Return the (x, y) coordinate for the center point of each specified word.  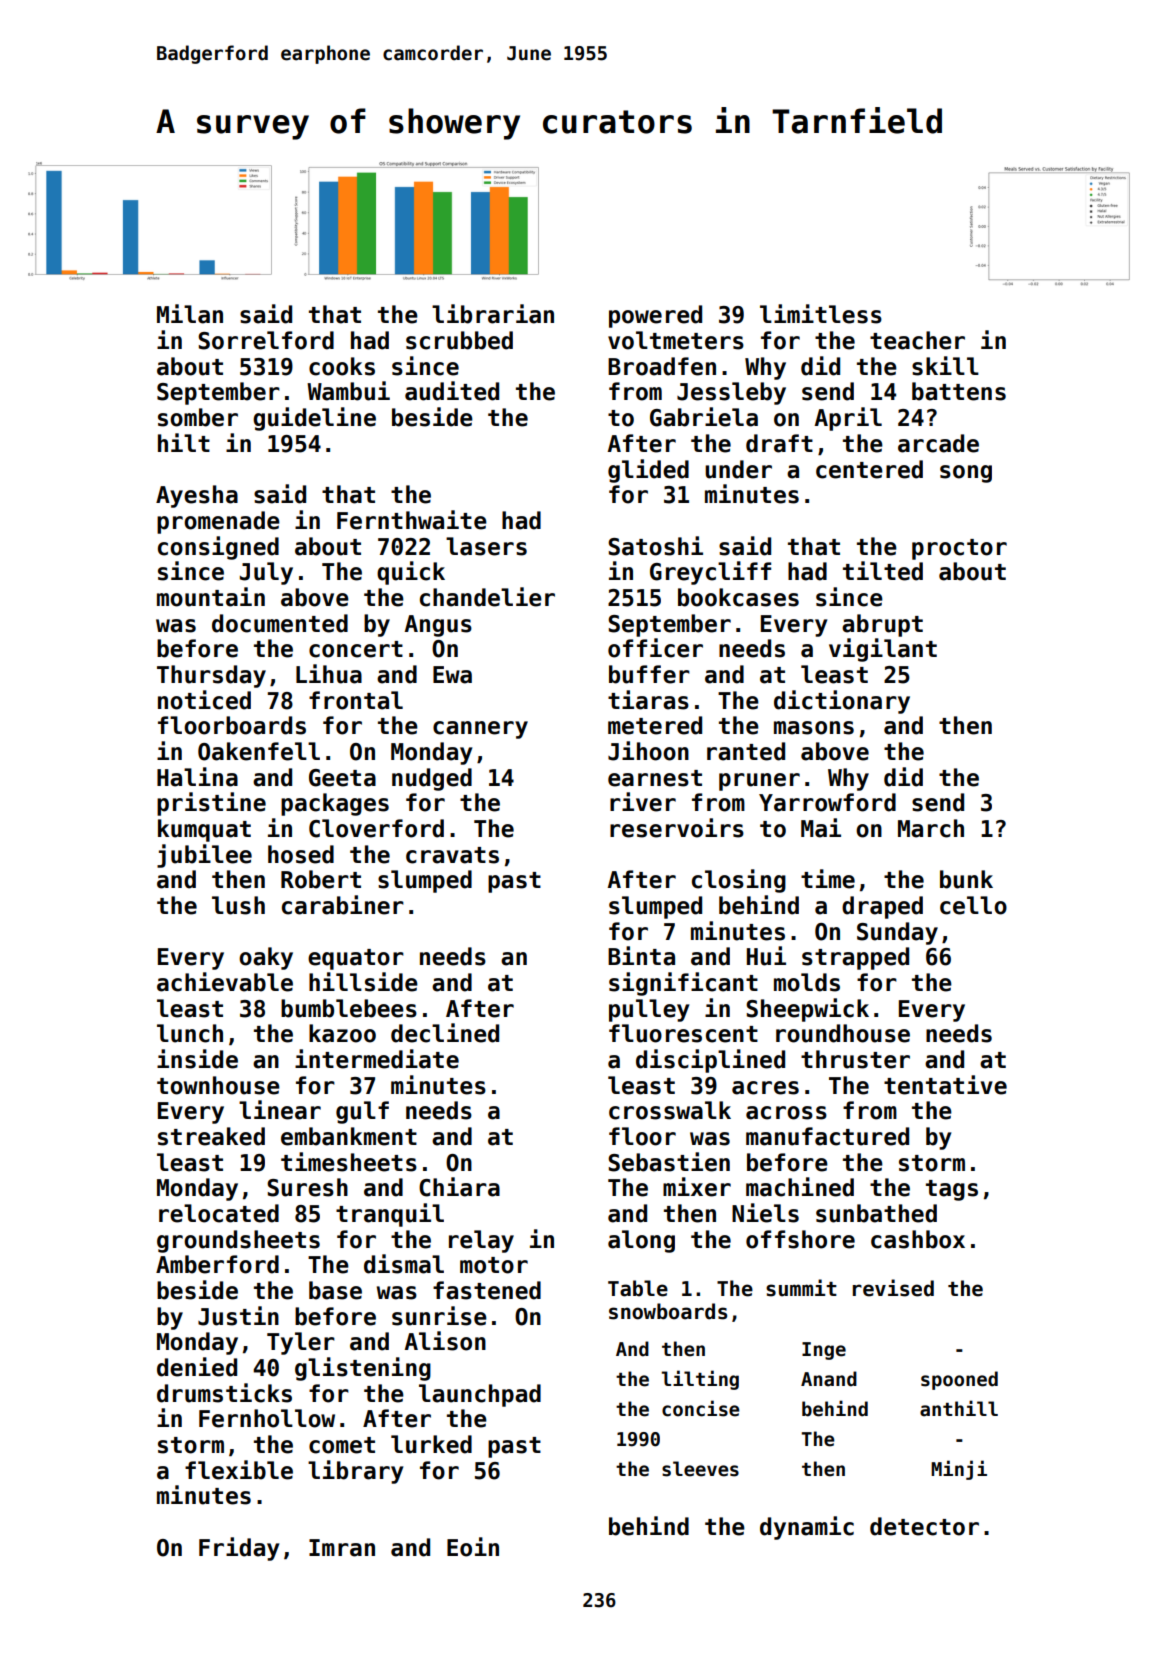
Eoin (473, 1547)
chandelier (487, 597)
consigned (218, 548)
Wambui (348, 391)
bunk (966, 879)
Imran (342, 1548)
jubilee (204, 856)
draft (779, 443)
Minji (959, 1470)
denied (197, 1367)
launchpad (480, 1395)
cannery (480, 730)
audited (452, 391)
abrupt (882, 625)
